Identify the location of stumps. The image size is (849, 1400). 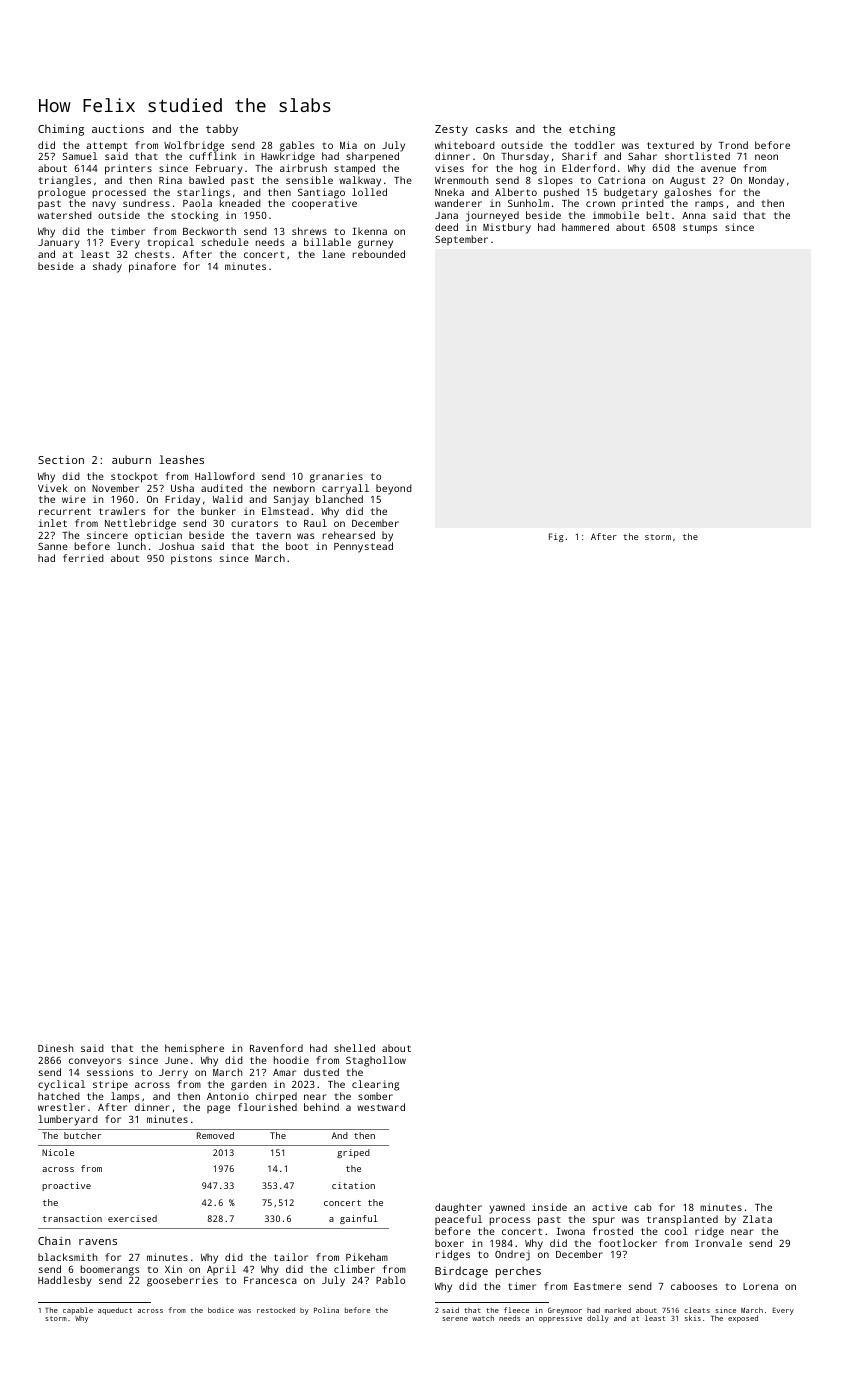
(700, 229).
